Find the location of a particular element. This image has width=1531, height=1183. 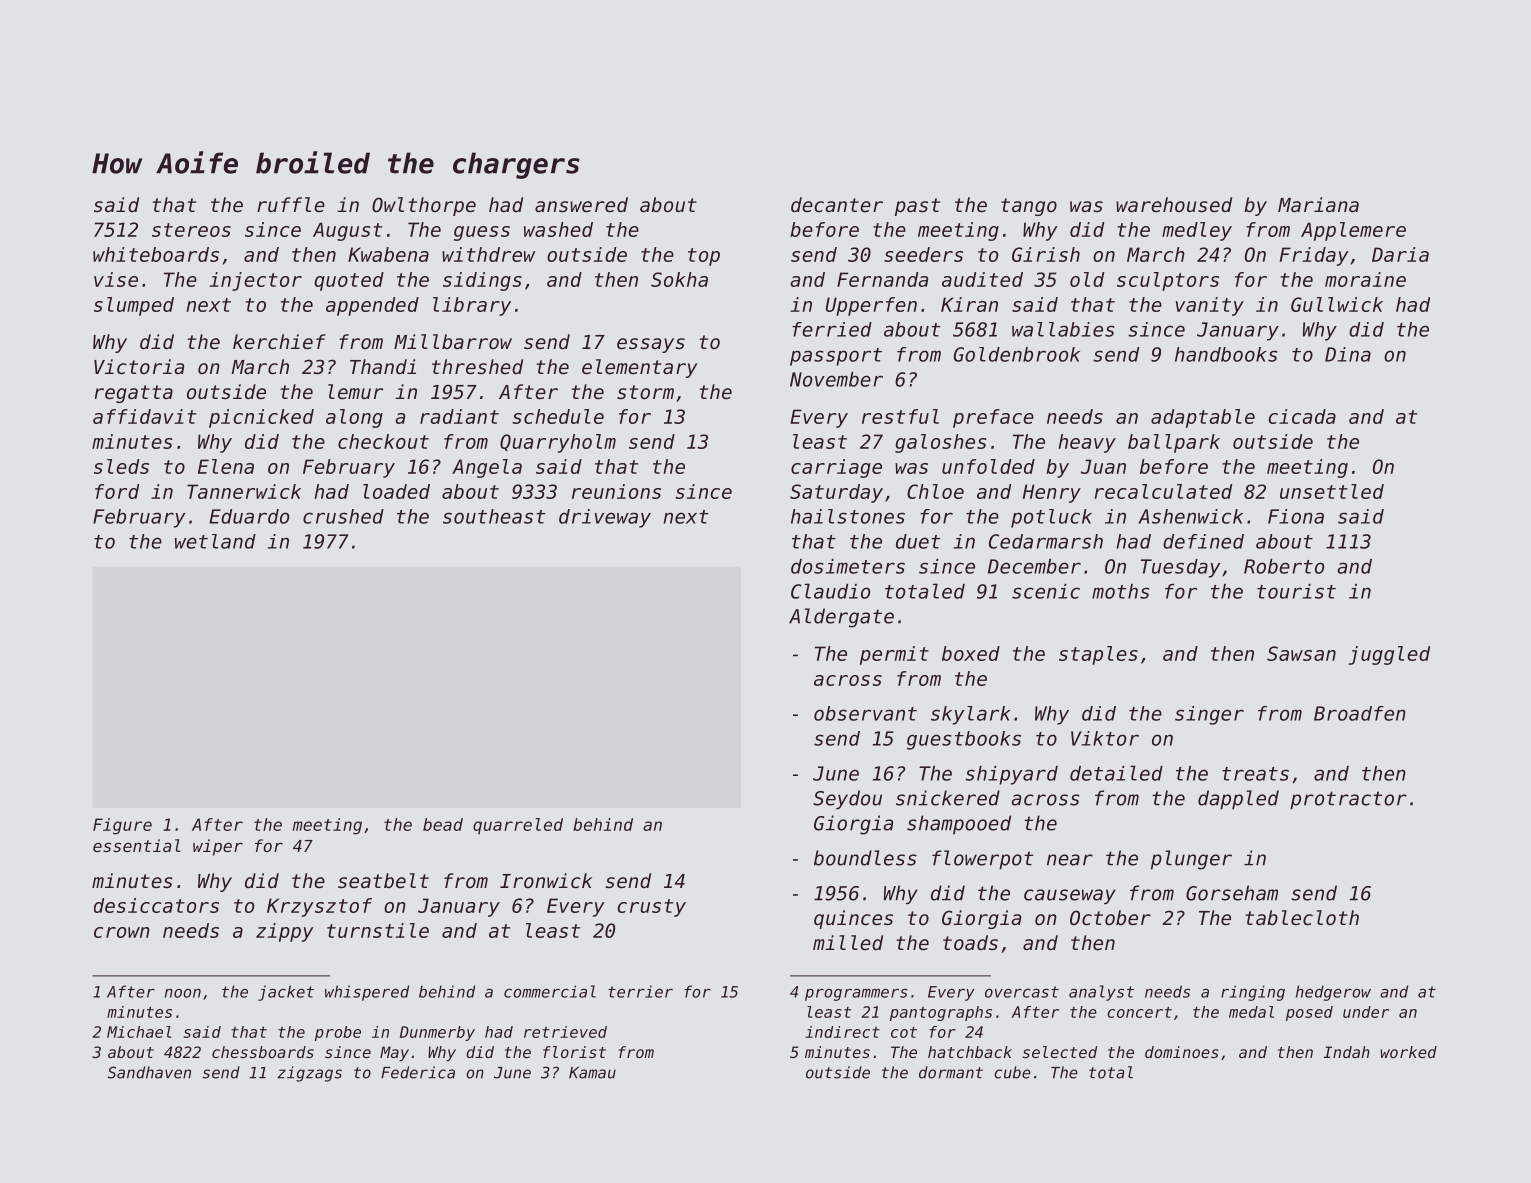

decanter is located at coordinates (837, 205).
